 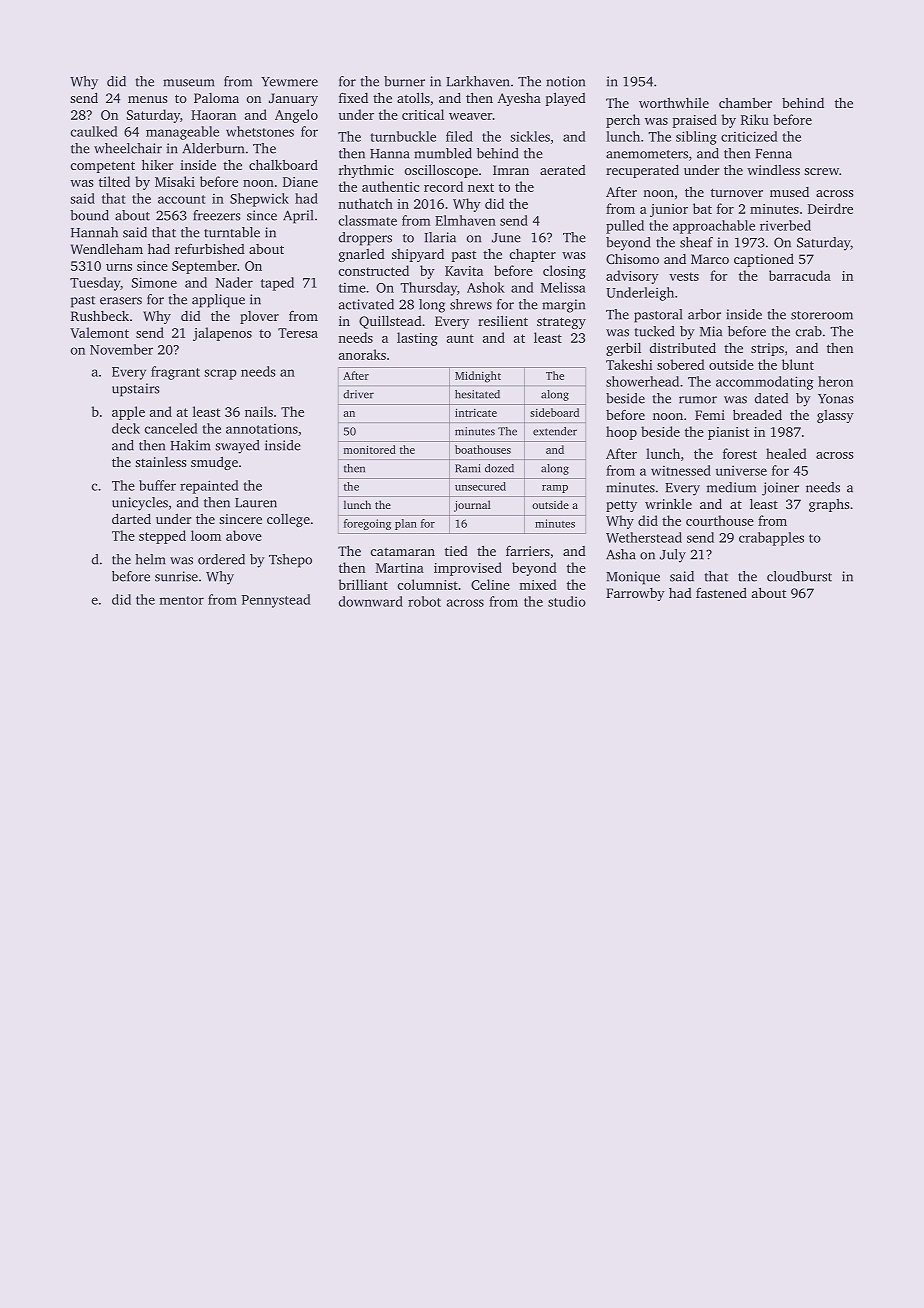 What do you see at coordinates (232, 232) in the screenshot?
I see `turntable` at bounding box center [232, 232].
